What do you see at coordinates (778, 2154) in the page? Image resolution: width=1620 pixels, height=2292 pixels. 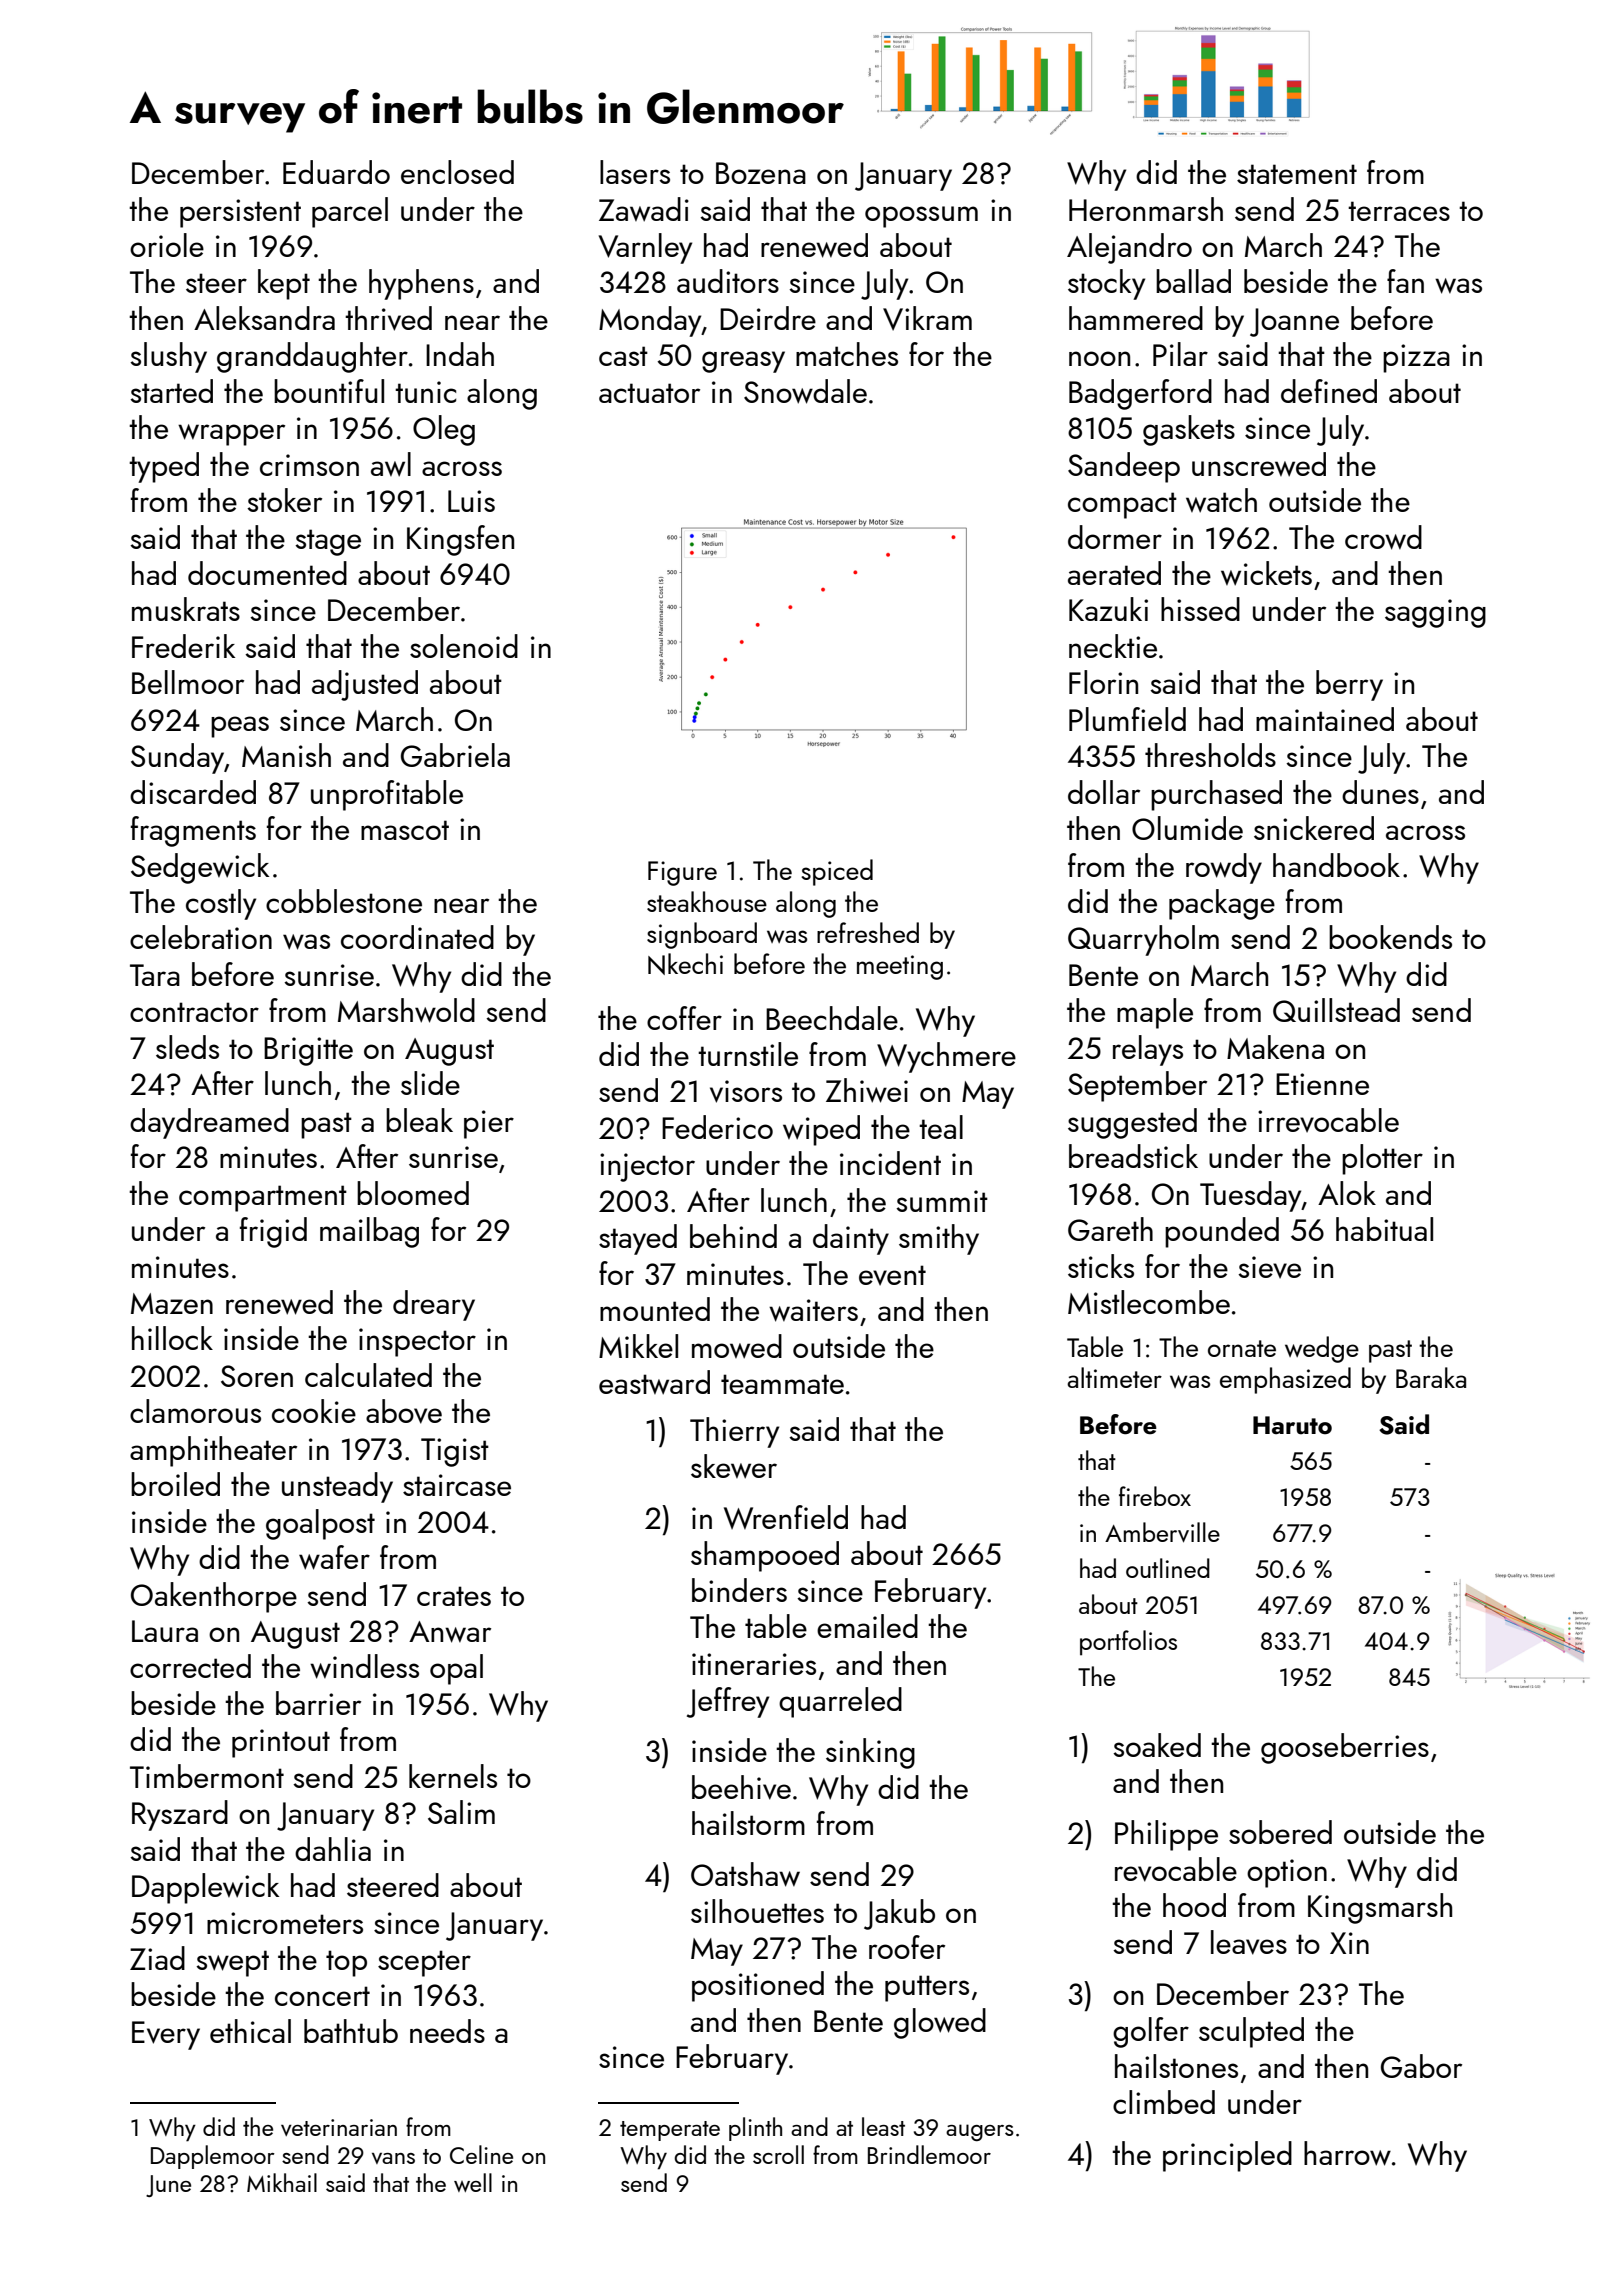 I see `scroll` at bounding box center [778, 2154].
